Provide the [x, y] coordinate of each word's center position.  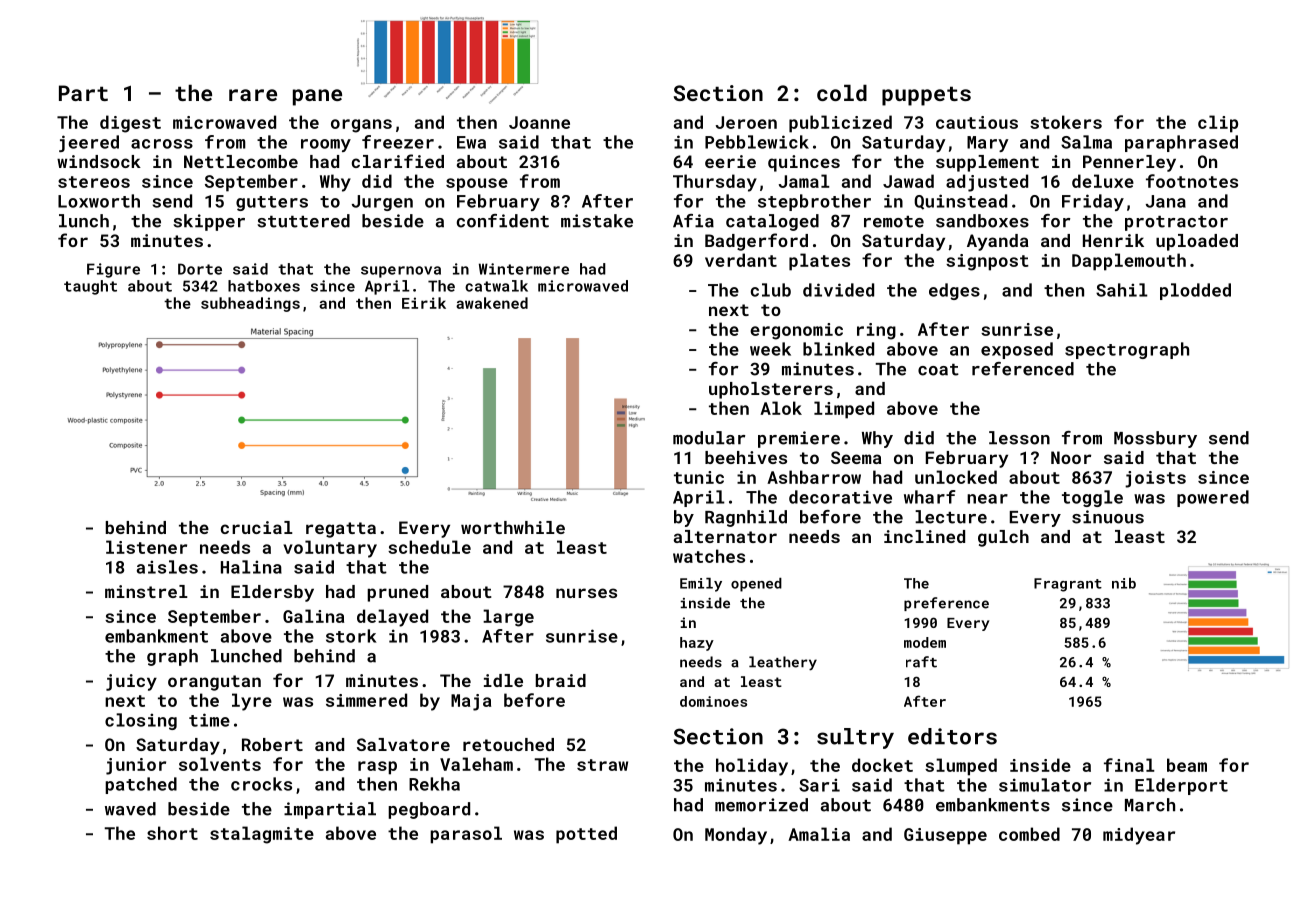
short [172, 833]
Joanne [539, 122]
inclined [924, 536]
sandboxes [982, 221]
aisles [167, 567]
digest [130, 124]
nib [1124, 583]
